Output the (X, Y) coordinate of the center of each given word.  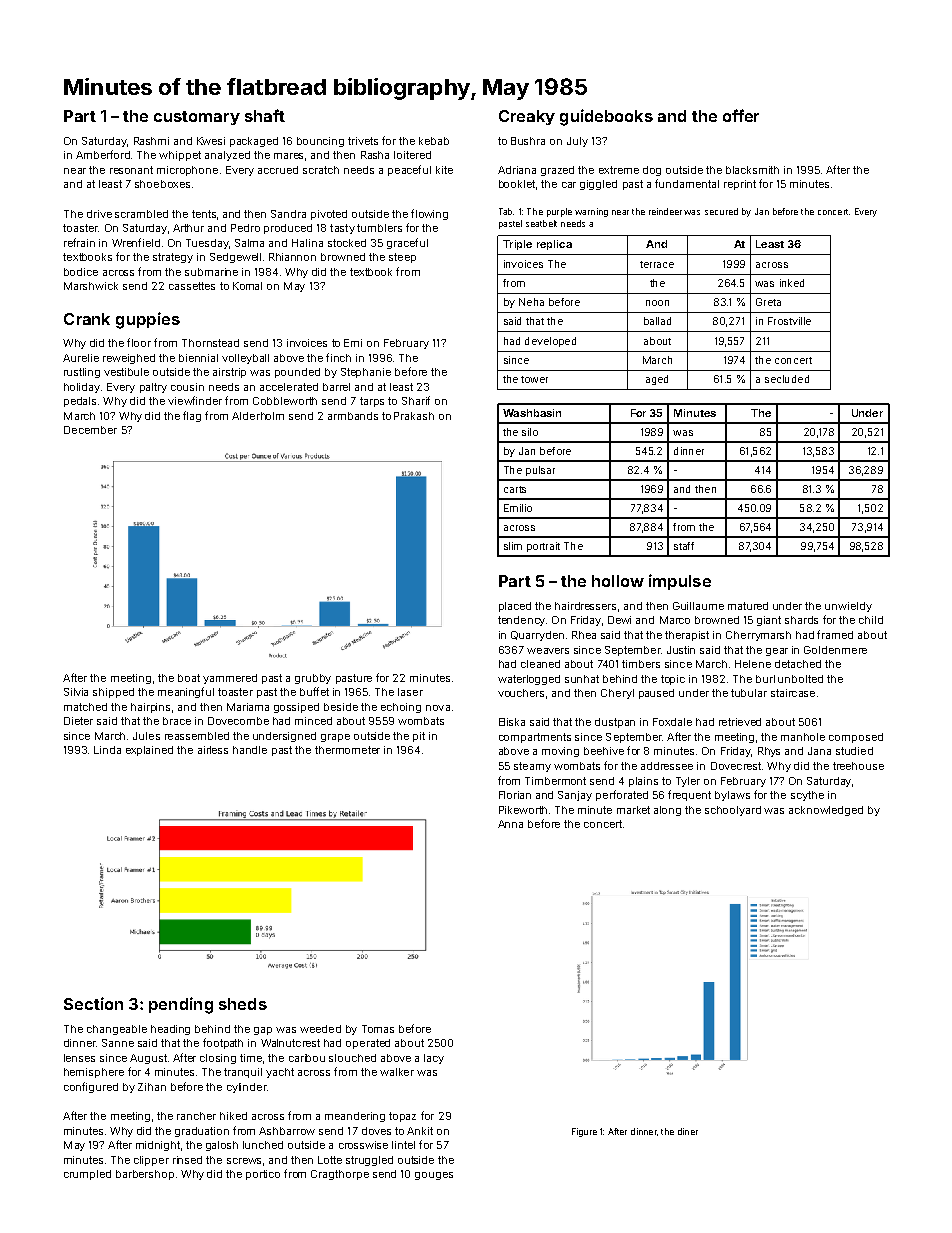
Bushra (528, 141)
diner (688, 1131)
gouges (434, 1176)
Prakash (414, 416)
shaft (265, 115)
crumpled (87, 1175)
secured (721, 211)
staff (684, 546)
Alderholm (258, 416)
